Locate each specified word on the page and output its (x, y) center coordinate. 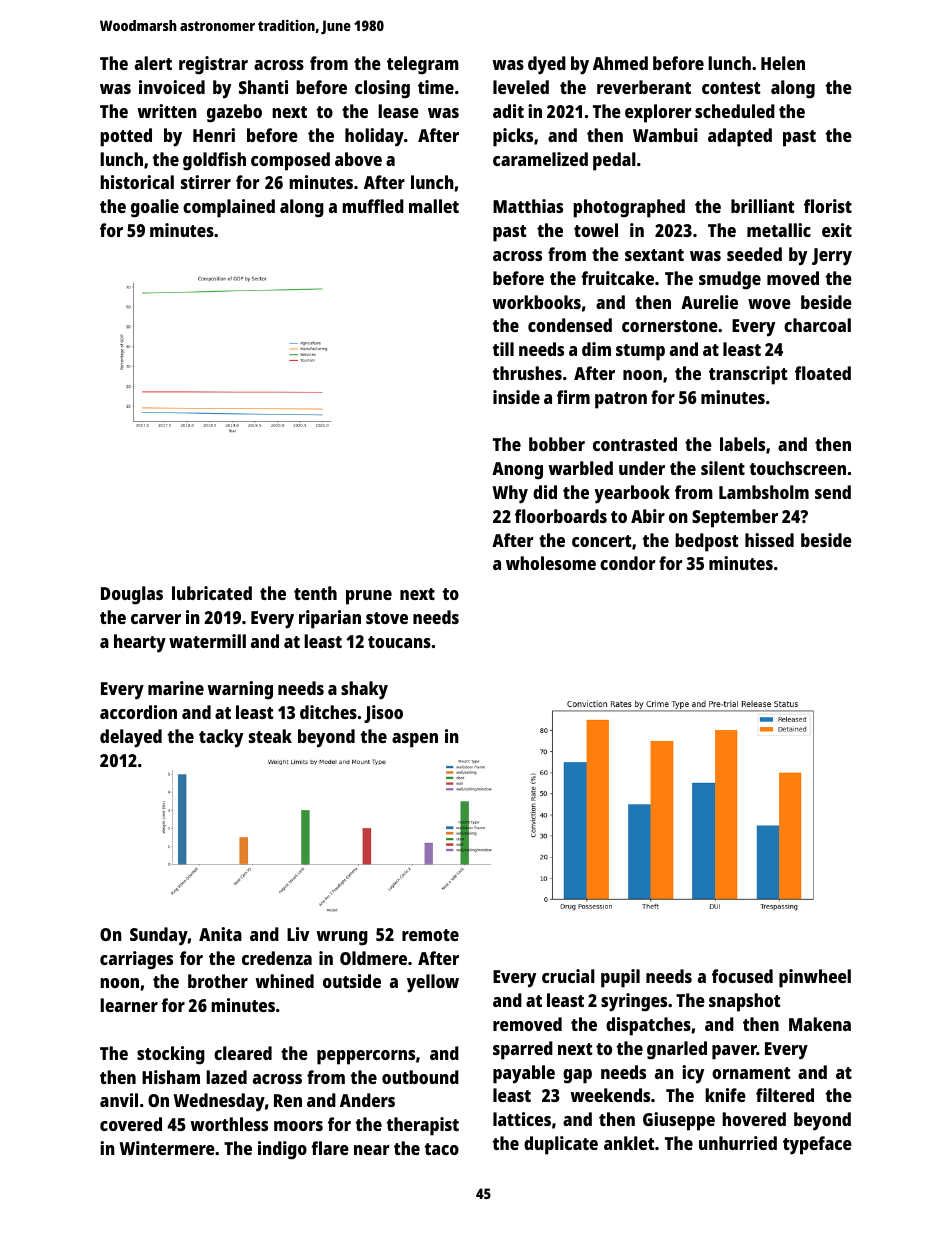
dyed (547, 65)
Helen (783, 63)
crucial (568, 976)
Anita (220, 934)
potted (126, 137)
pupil (620, 978)
